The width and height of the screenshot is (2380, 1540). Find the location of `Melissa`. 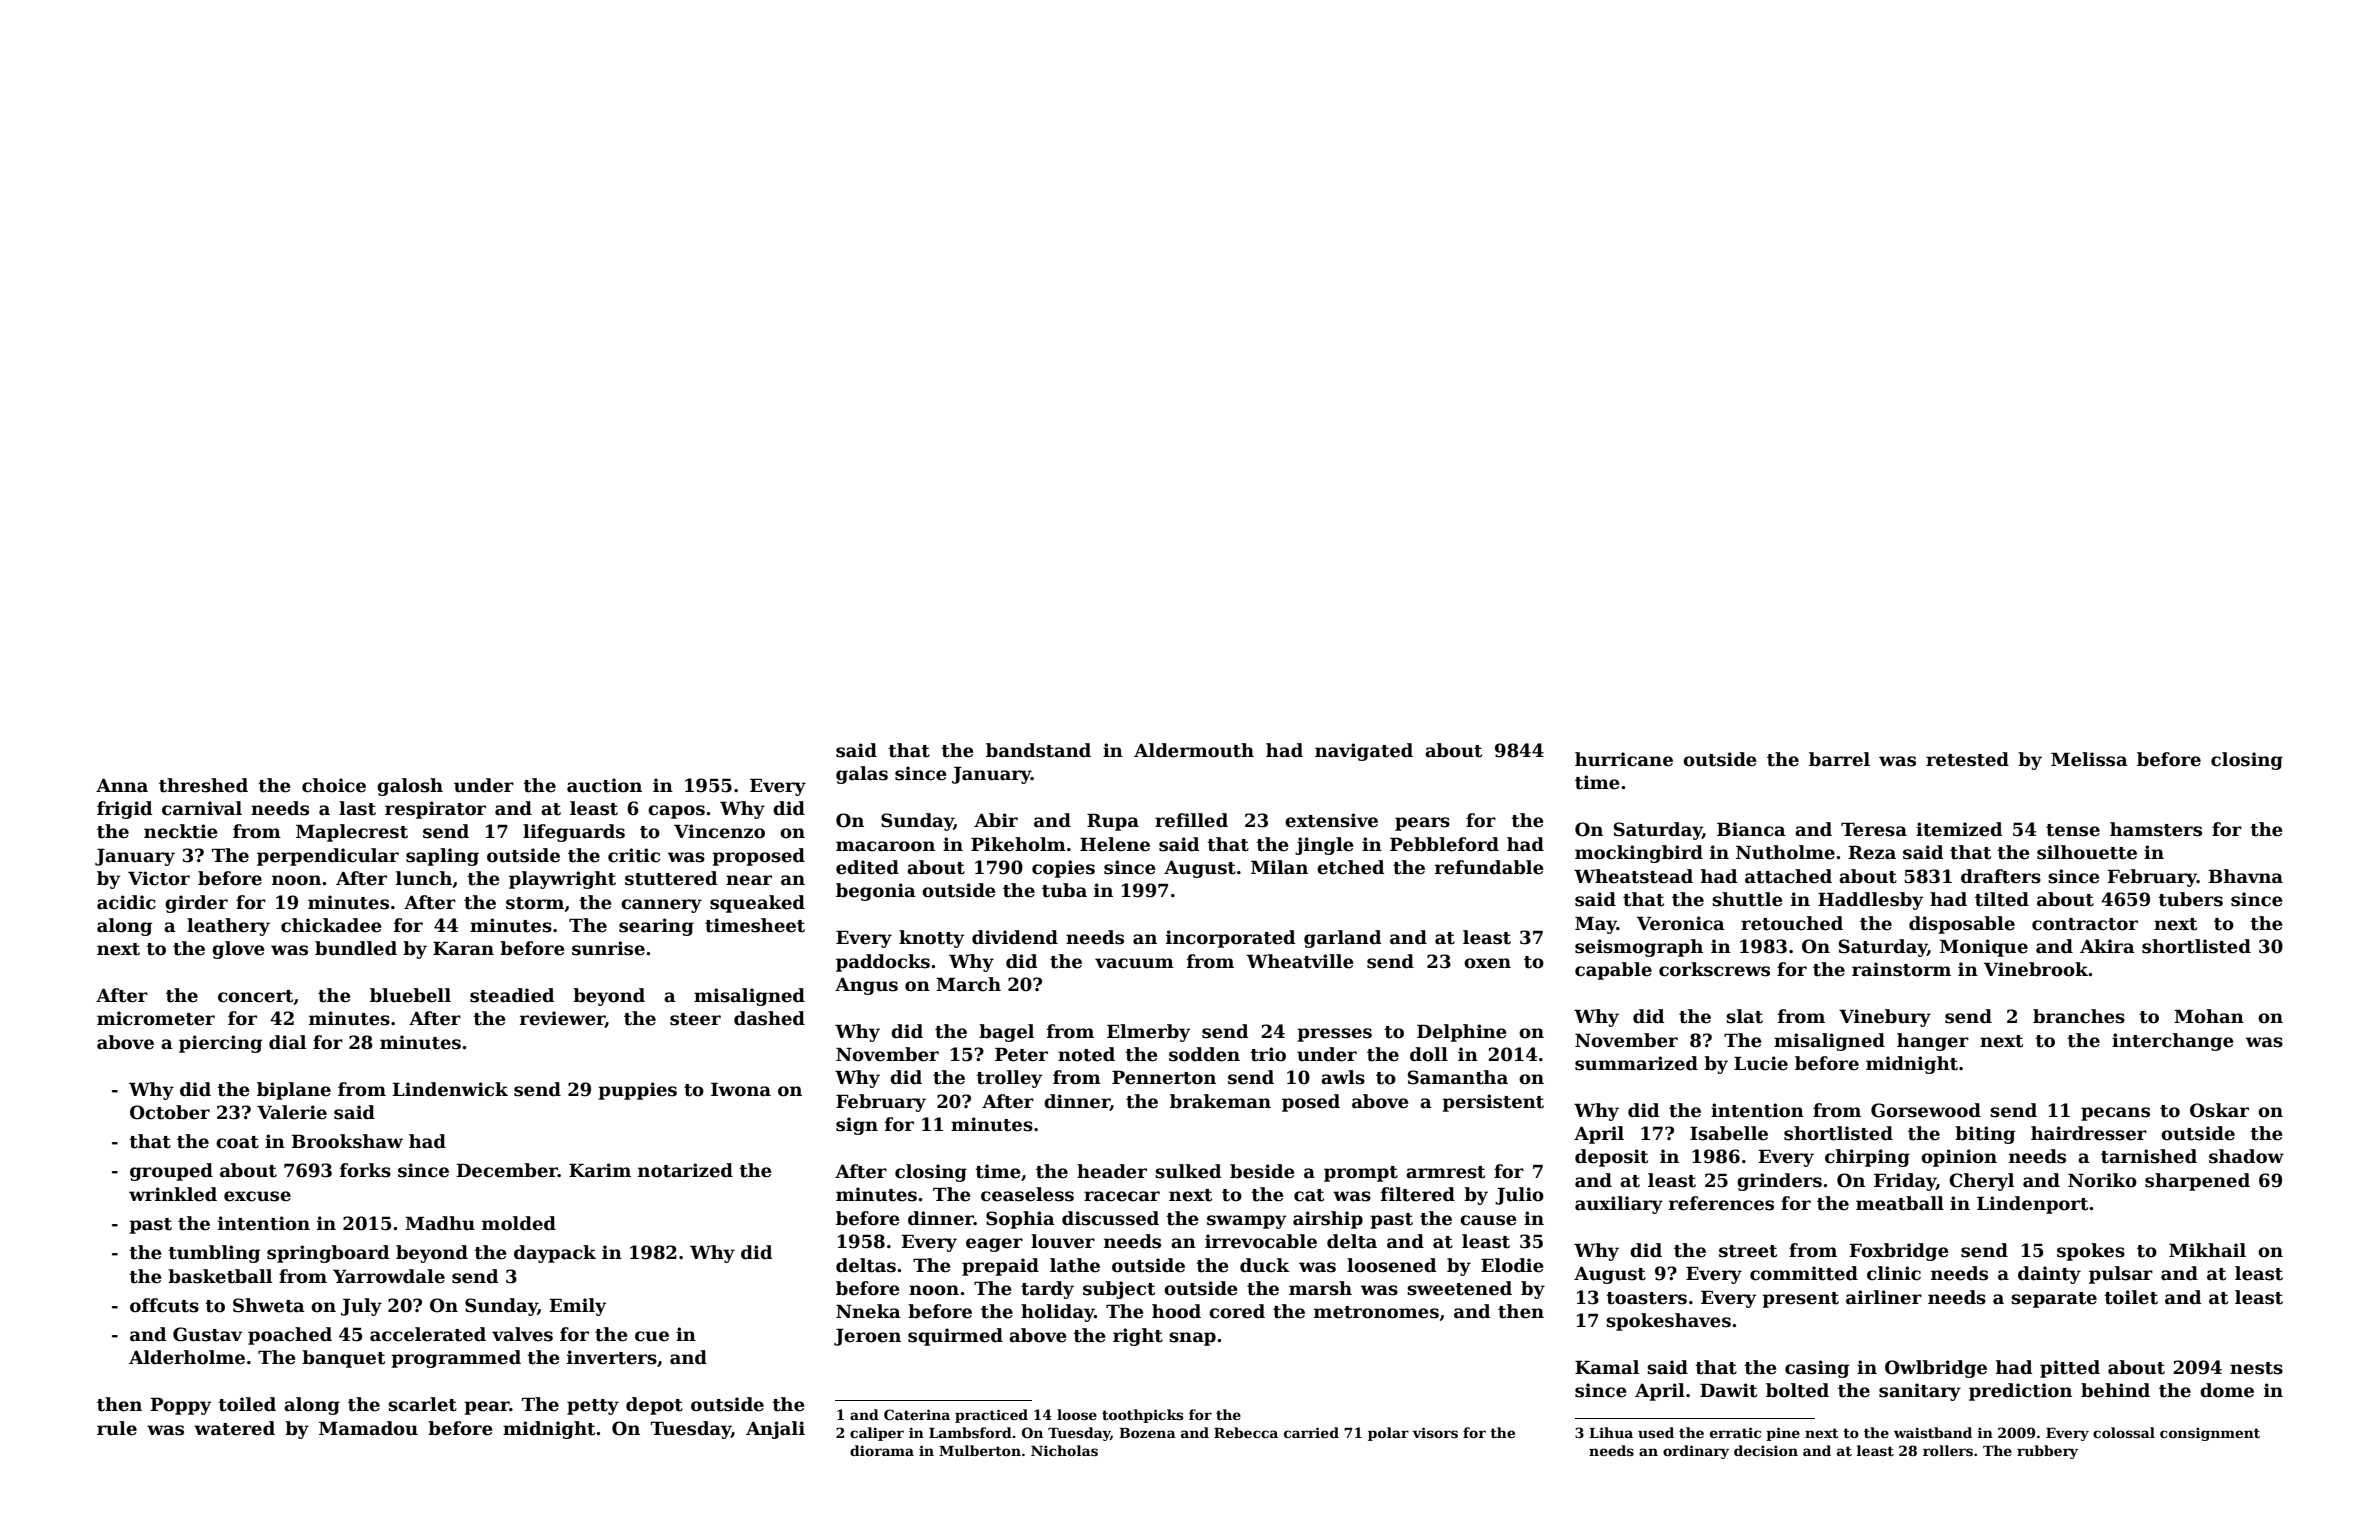

Melissa is located at coordinates (2089, 759).
